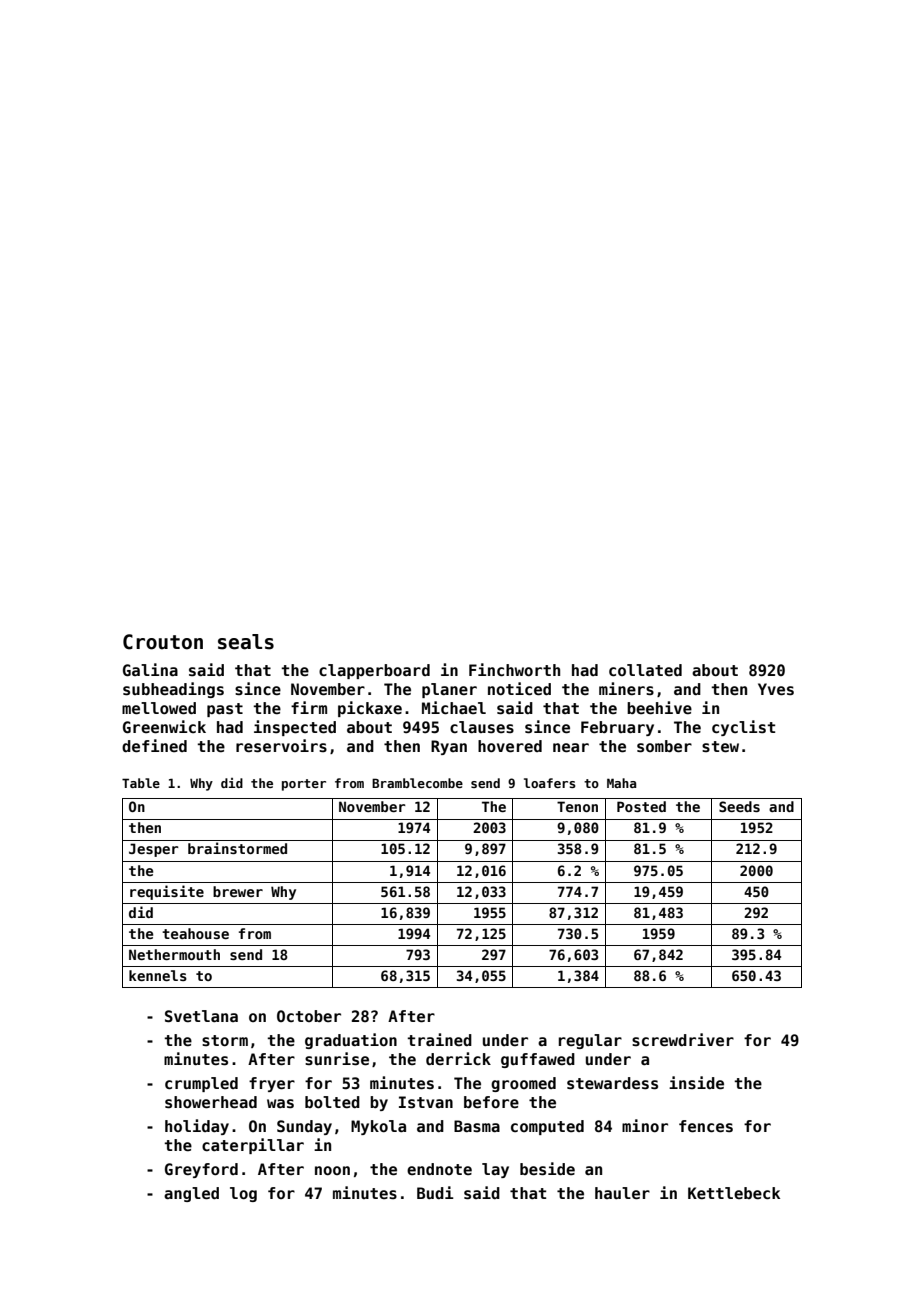 This screenshot has width=924, height=1308. Describe the element at coordinates (253, 1146) in the screenshot. I see `caterpillar` at that location.
